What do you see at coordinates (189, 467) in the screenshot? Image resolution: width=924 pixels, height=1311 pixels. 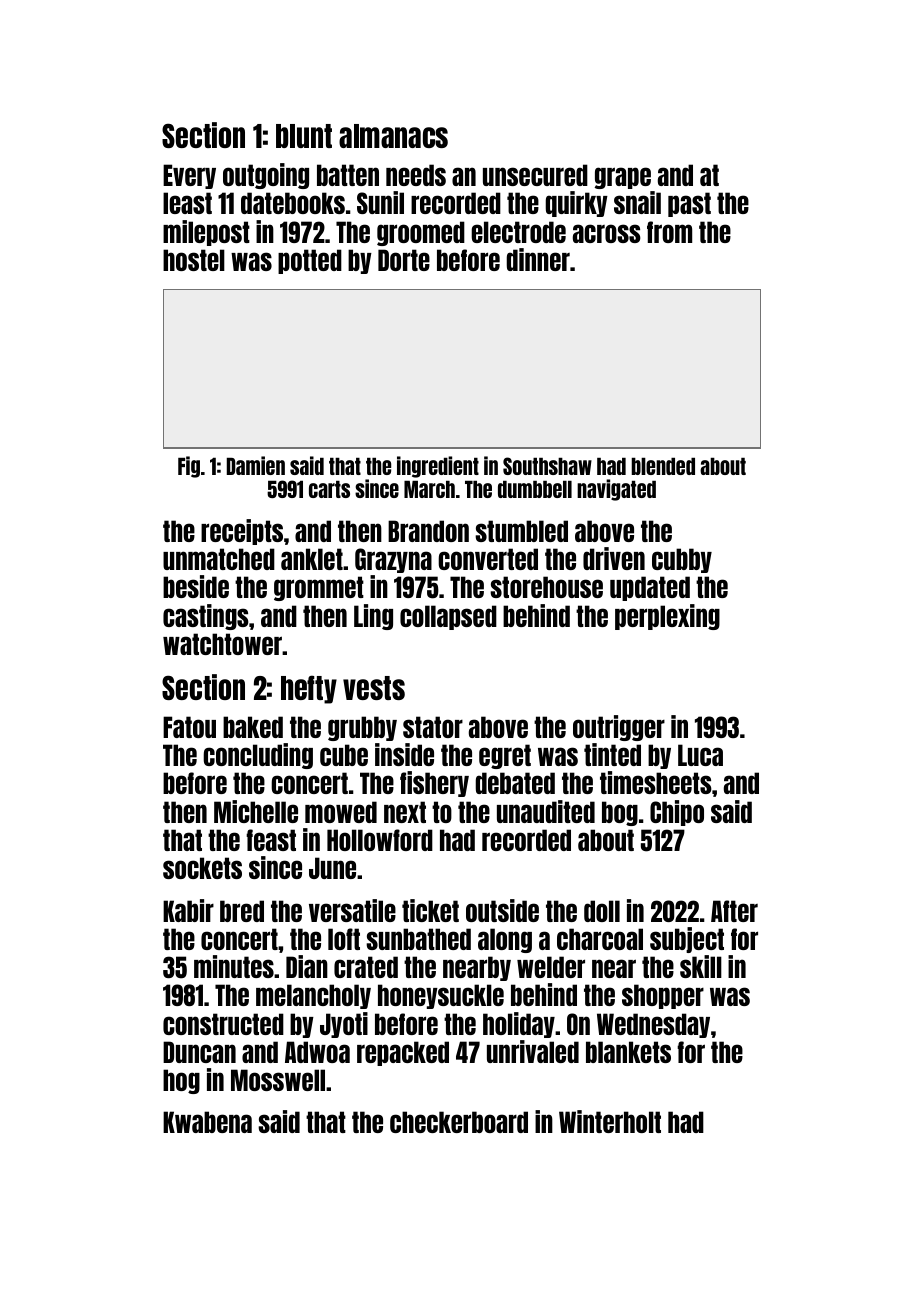 I see `Fig` at bounding box center [189, 467].
